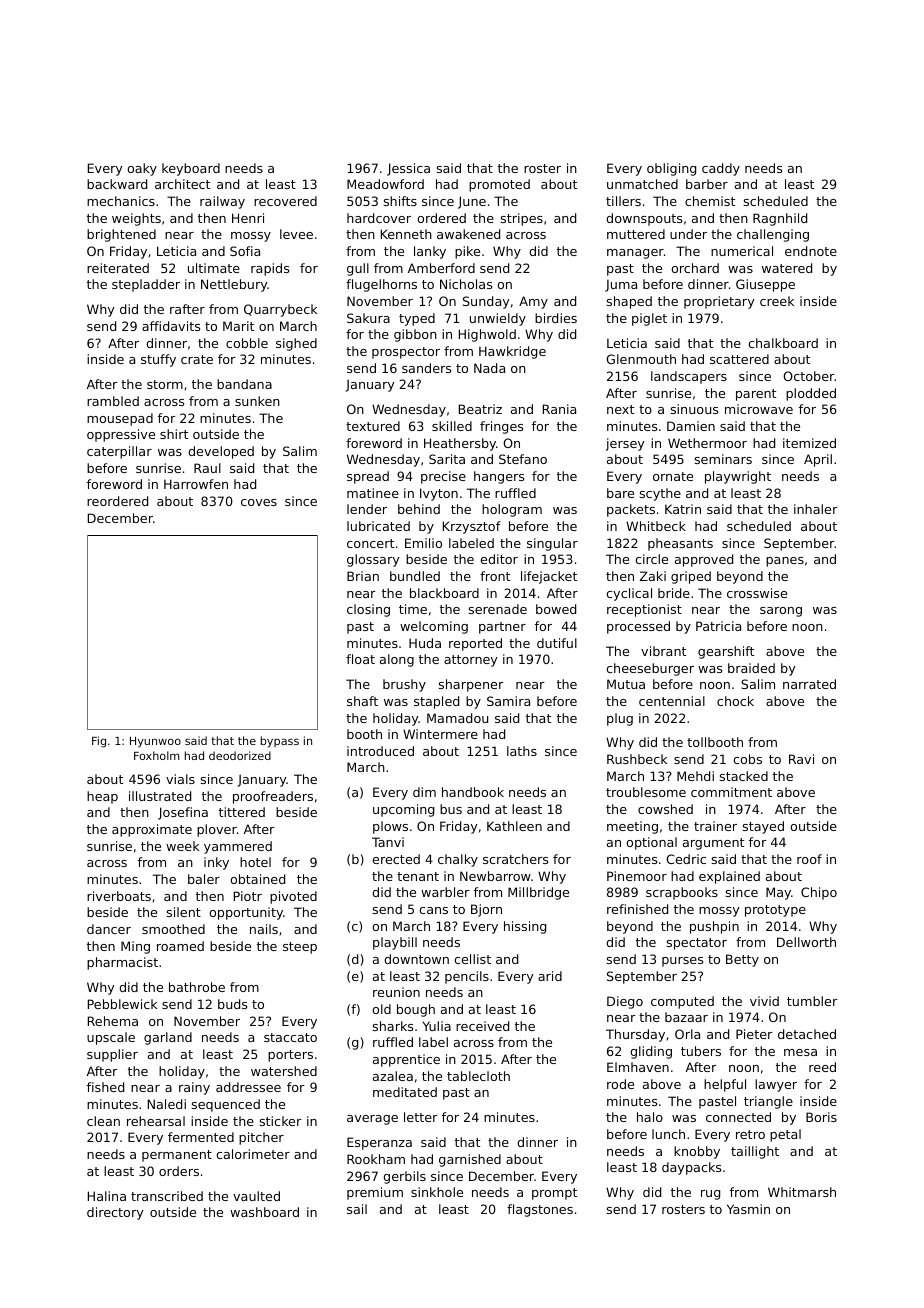 This screenshot has height=1308, width=924. What do you see at coordinates (234, 285) in the screenshot?
I see `Nettlebury` at bounding box center [234, 285].
